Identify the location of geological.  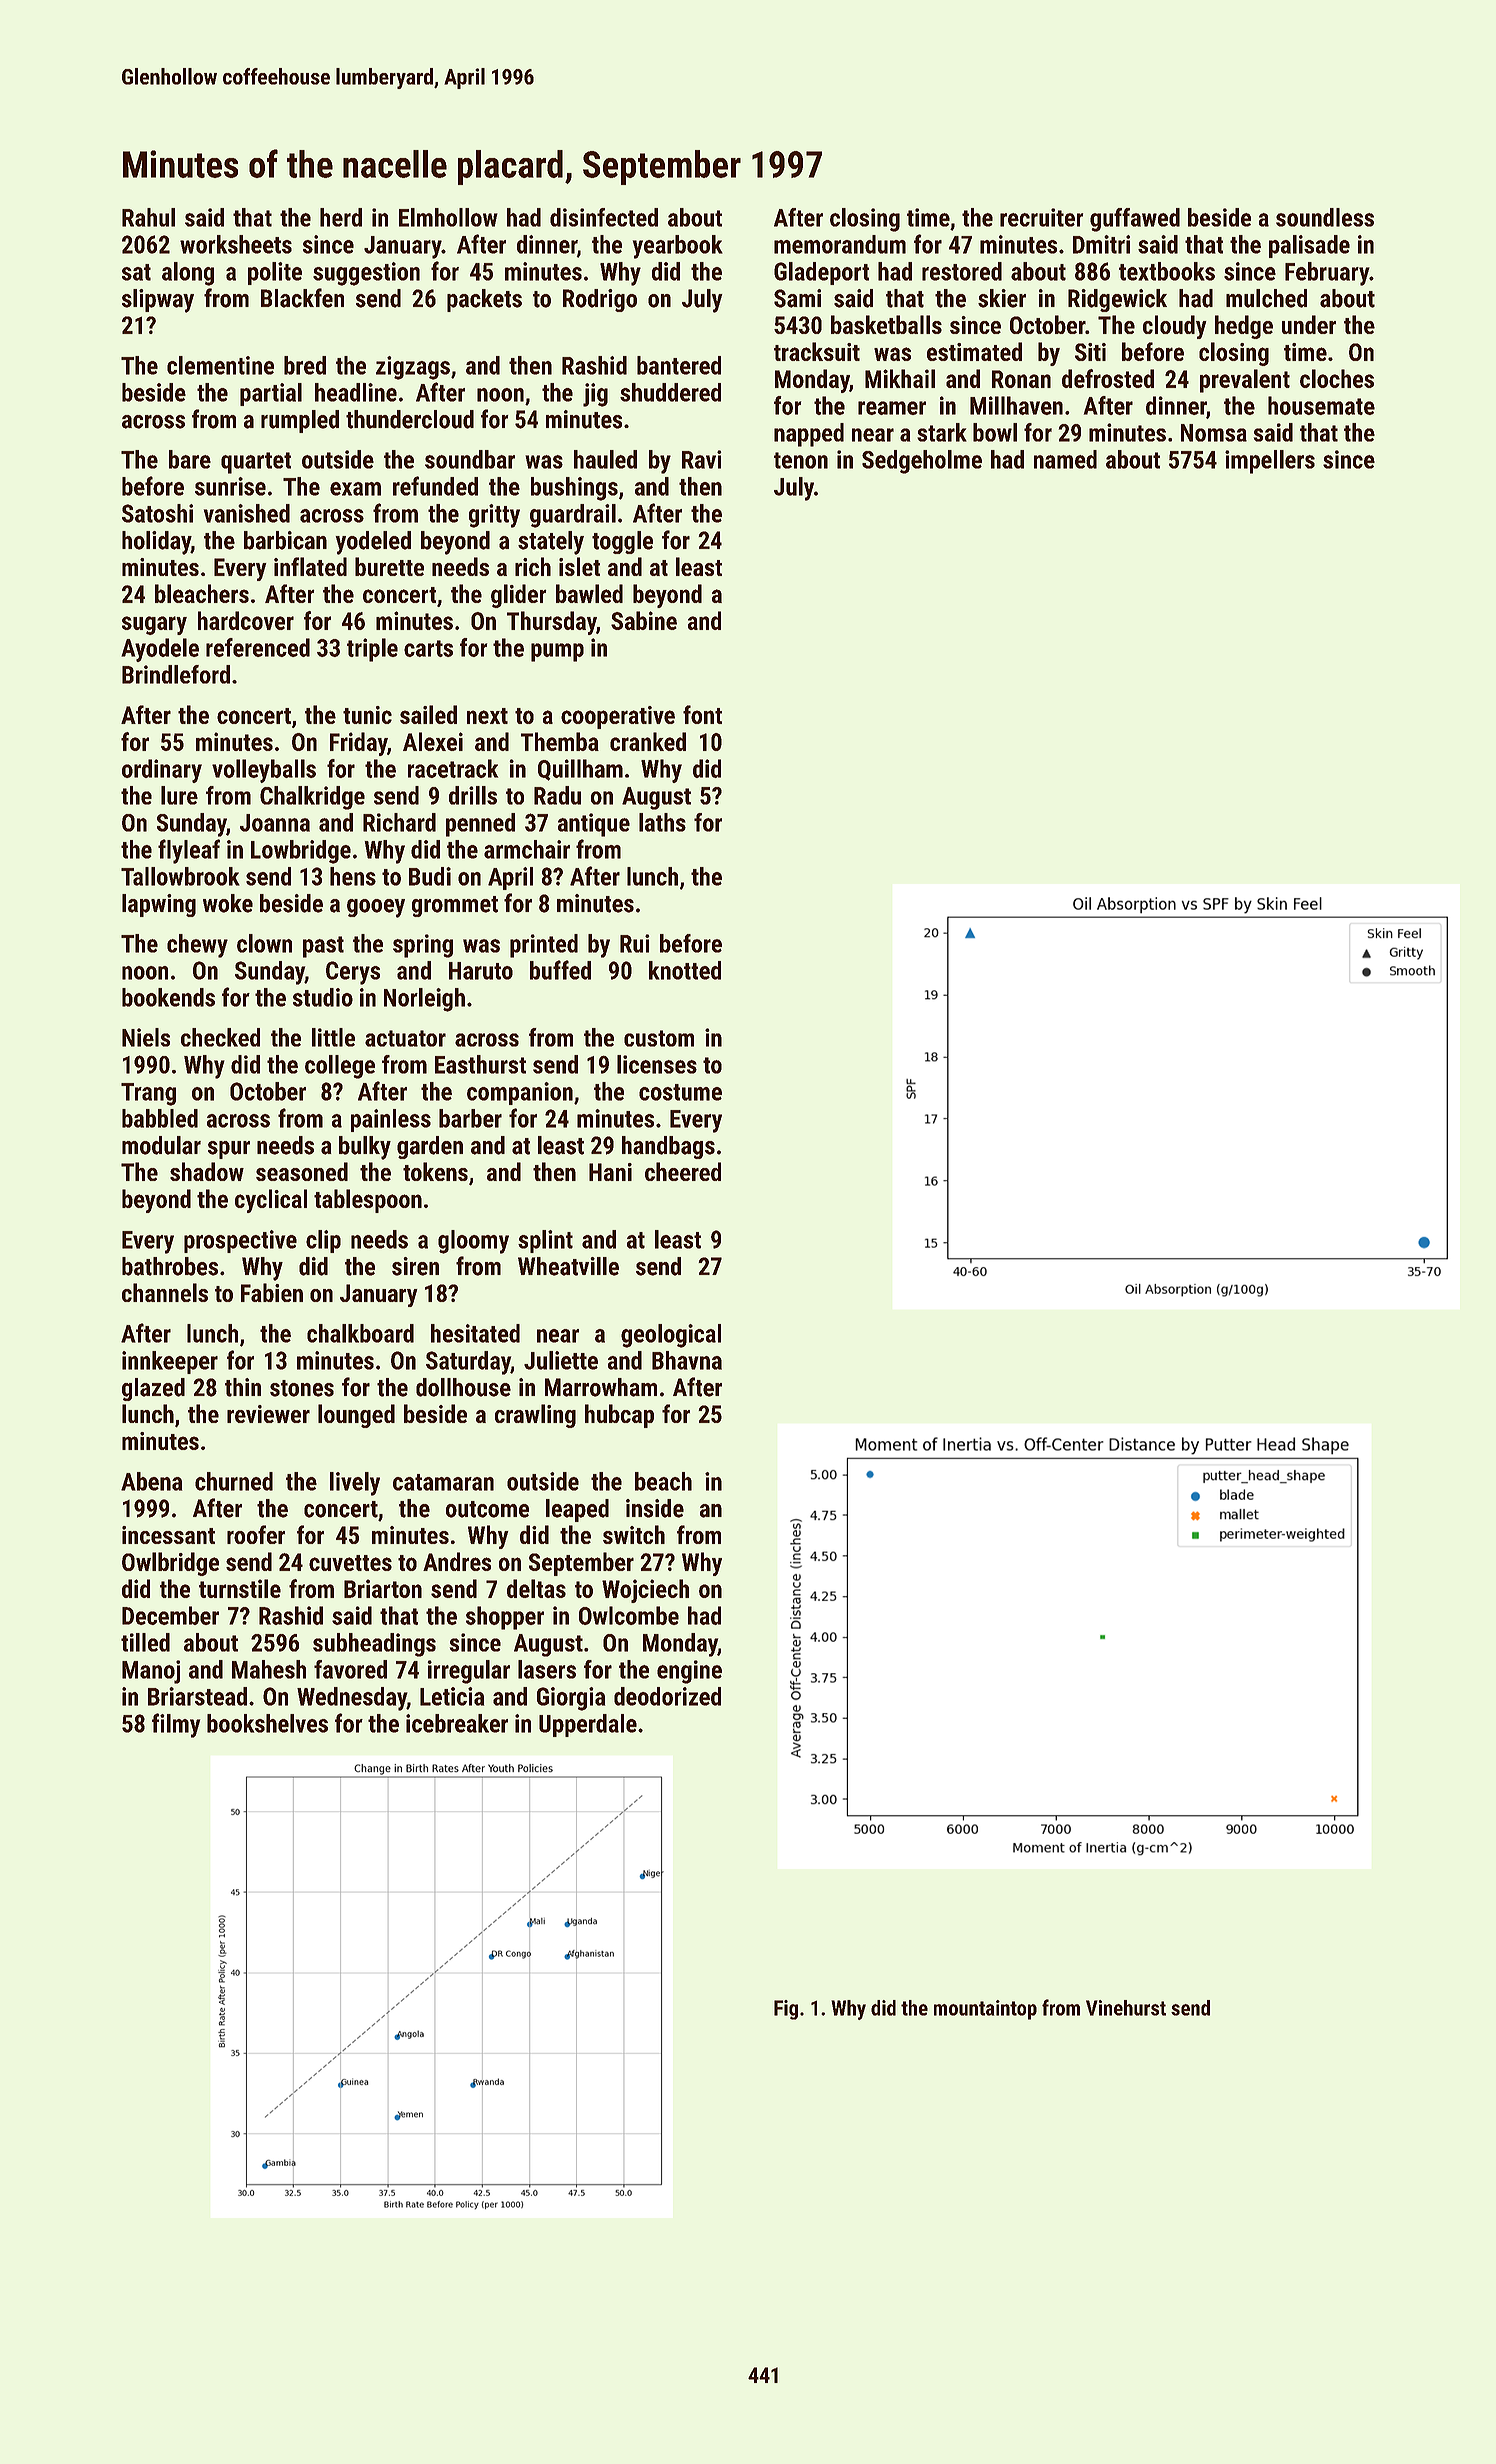
(671, 1336).
